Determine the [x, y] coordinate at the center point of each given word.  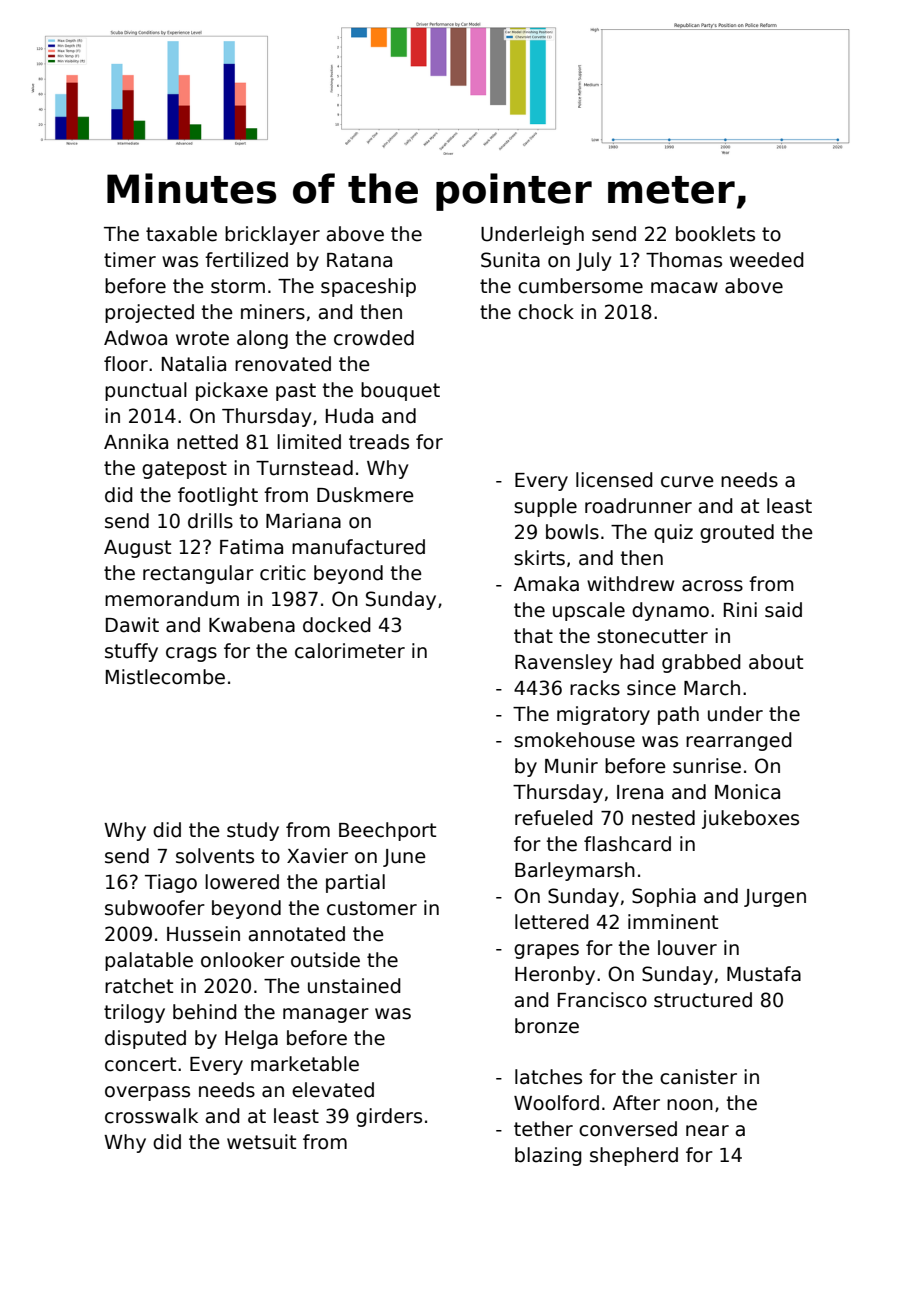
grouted [737, 533]
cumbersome [580, 286]
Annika [136, 442]
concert [140, 1064]
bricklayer [272, 235]
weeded [767, 260]
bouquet [400, 391]
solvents [215, 856]
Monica [747, 792]
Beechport [387, 831]
